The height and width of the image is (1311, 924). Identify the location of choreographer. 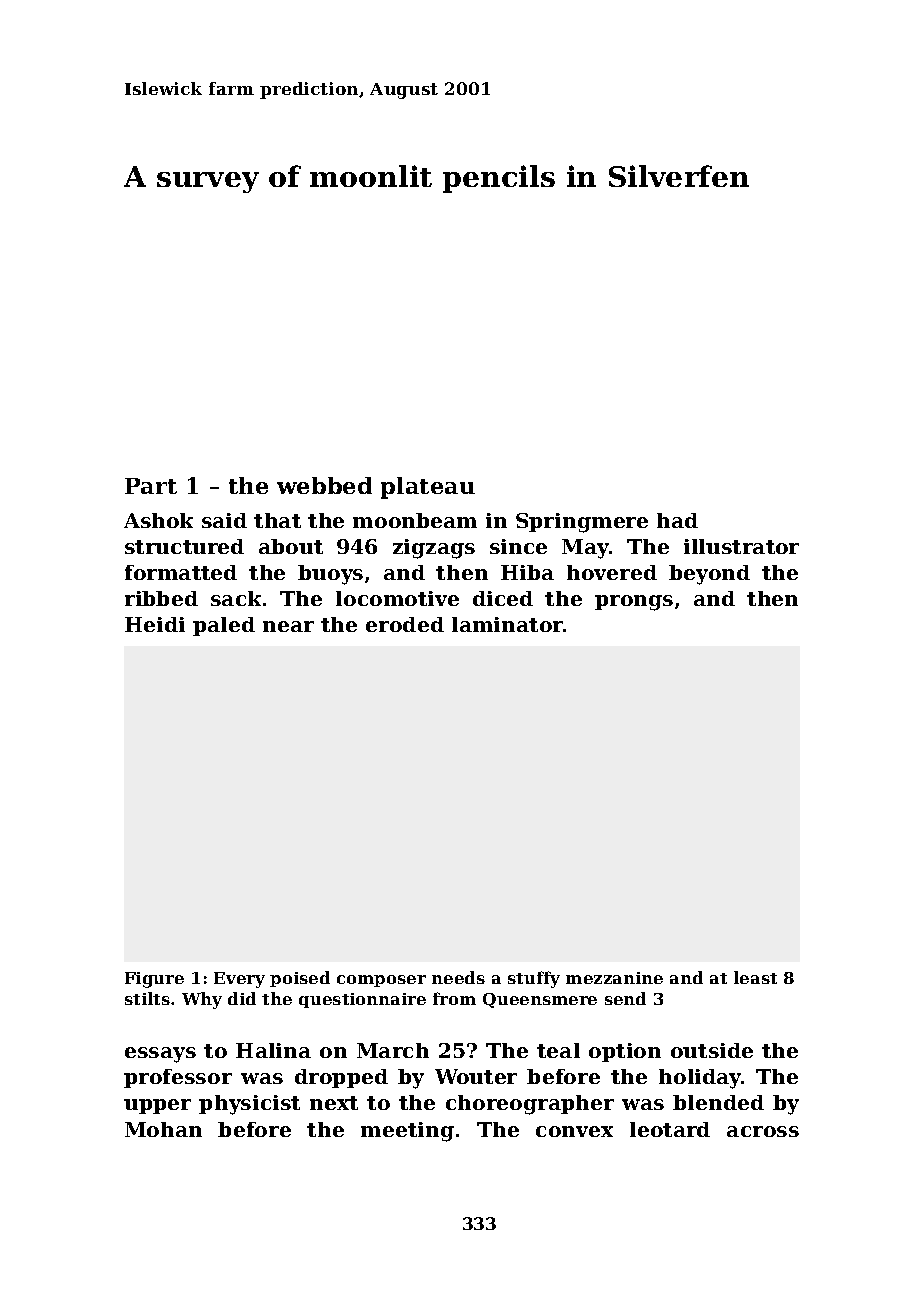
(530, 1105).
